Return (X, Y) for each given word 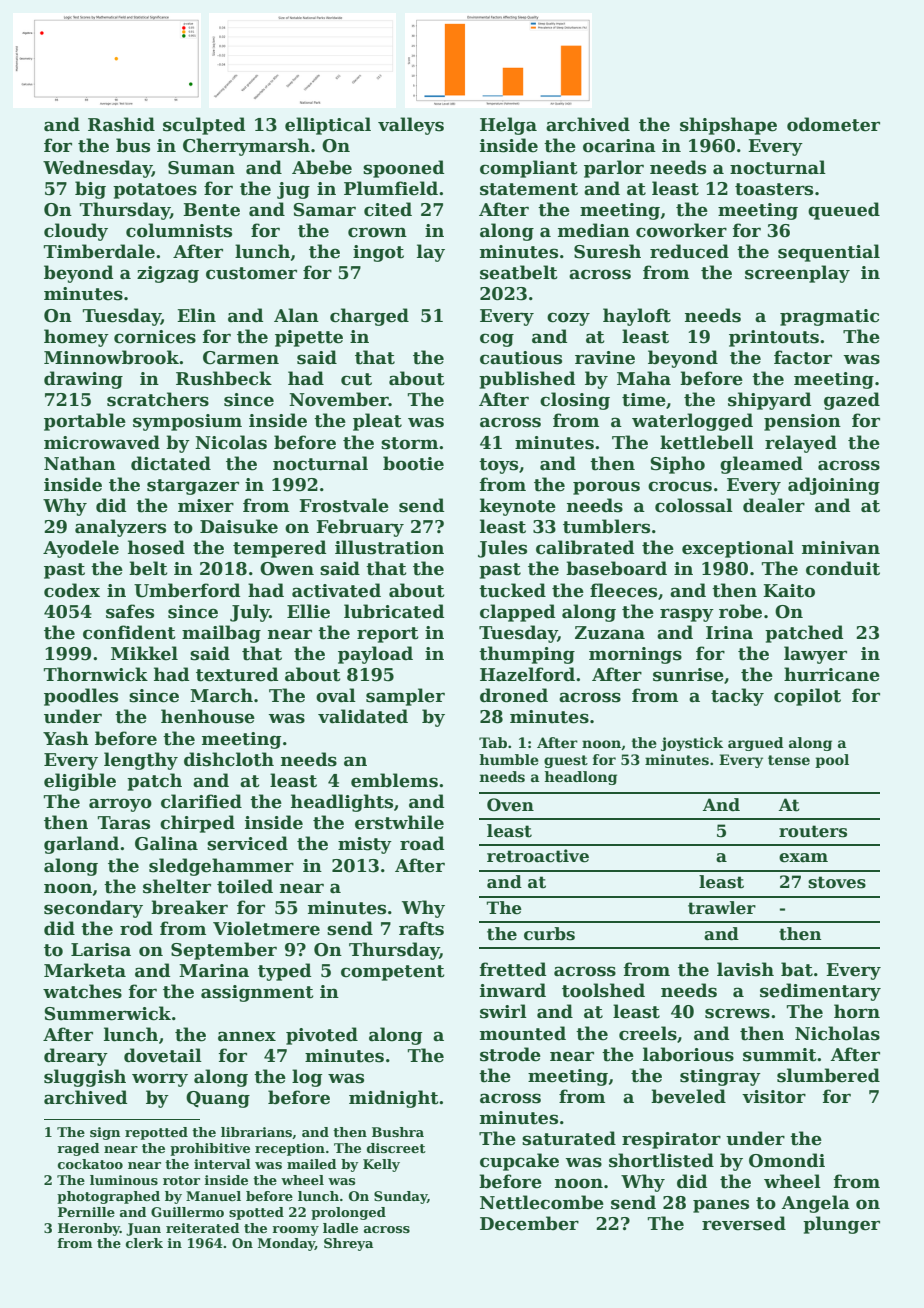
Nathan (80, 463)
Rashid (121, 124)
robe (740, 611)
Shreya (348, 1244)
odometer (833, 124)
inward (513, 990)
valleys (411, 126)
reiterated (202, 1228)
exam (803, 858)
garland (81, 845)
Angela (816, 1204)
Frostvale (344, 505)
